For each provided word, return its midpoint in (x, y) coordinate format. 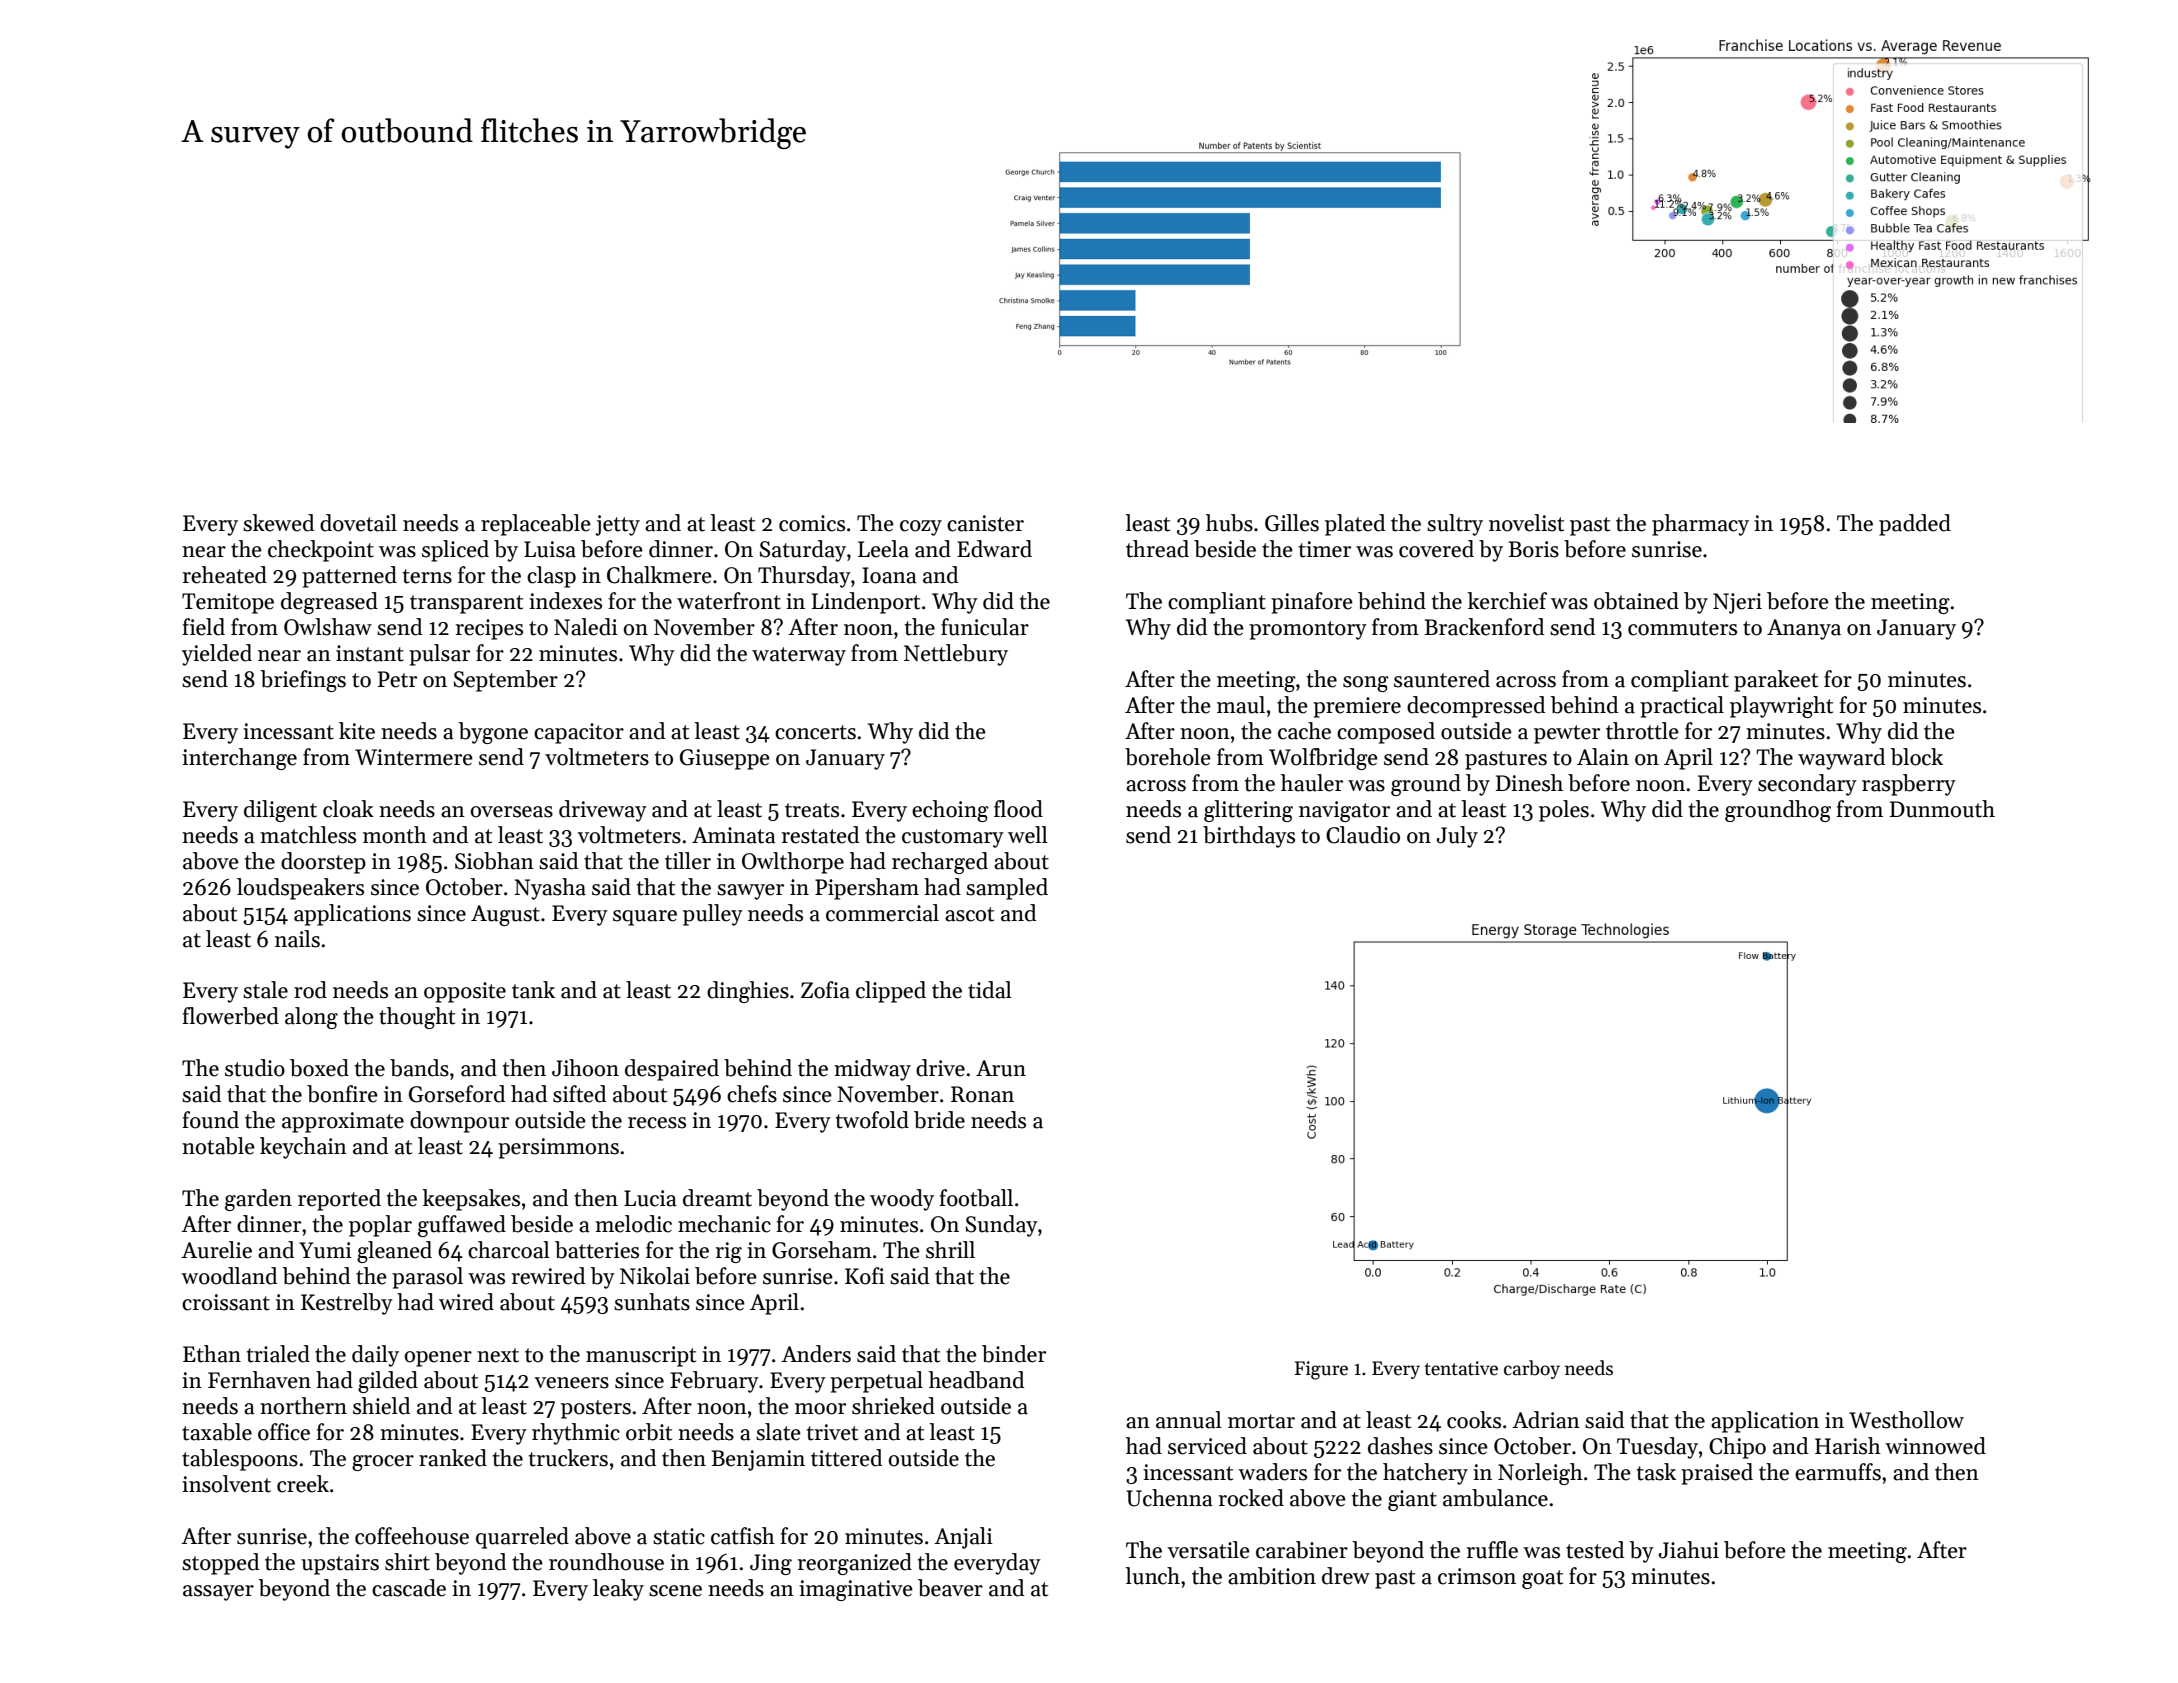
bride (939, 1120)
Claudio (1363, 835)
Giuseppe (725, 759)
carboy (1532, 1369)
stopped (220, 1564)
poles (1564, 811)
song (1366, 684)
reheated (225, 575)
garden (258, 1200)
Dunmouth (1942, 809)
